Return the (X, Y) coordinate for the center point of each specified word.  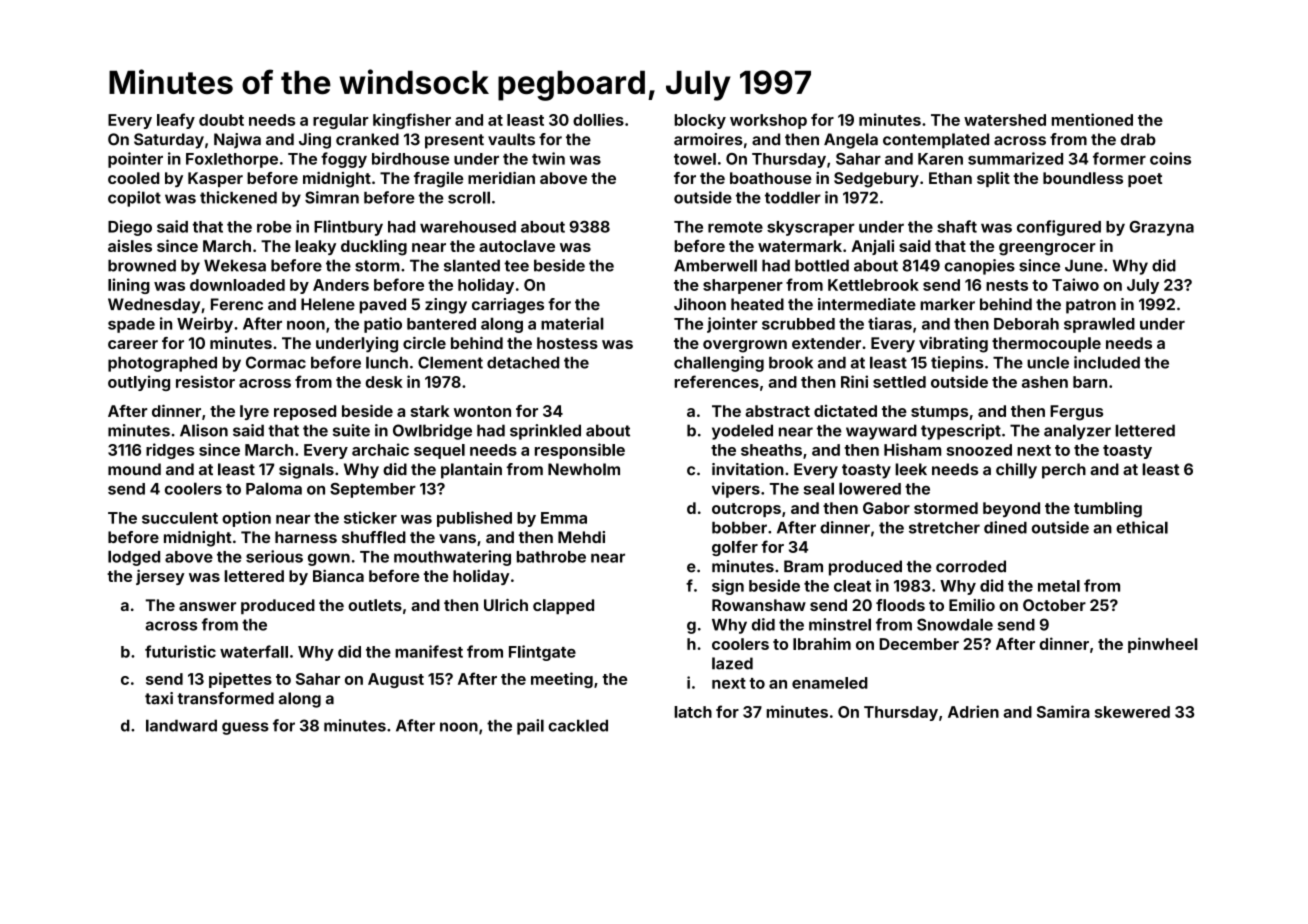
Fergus (1076, 413)
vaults (511, 139)
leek (911, 469)
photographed (162, 364)
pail (530, 727)
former (1119, 158)
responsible (580, 451)
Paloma (274, 488)
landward (181, 725)
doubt (221, 120)
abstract (777, 411)
